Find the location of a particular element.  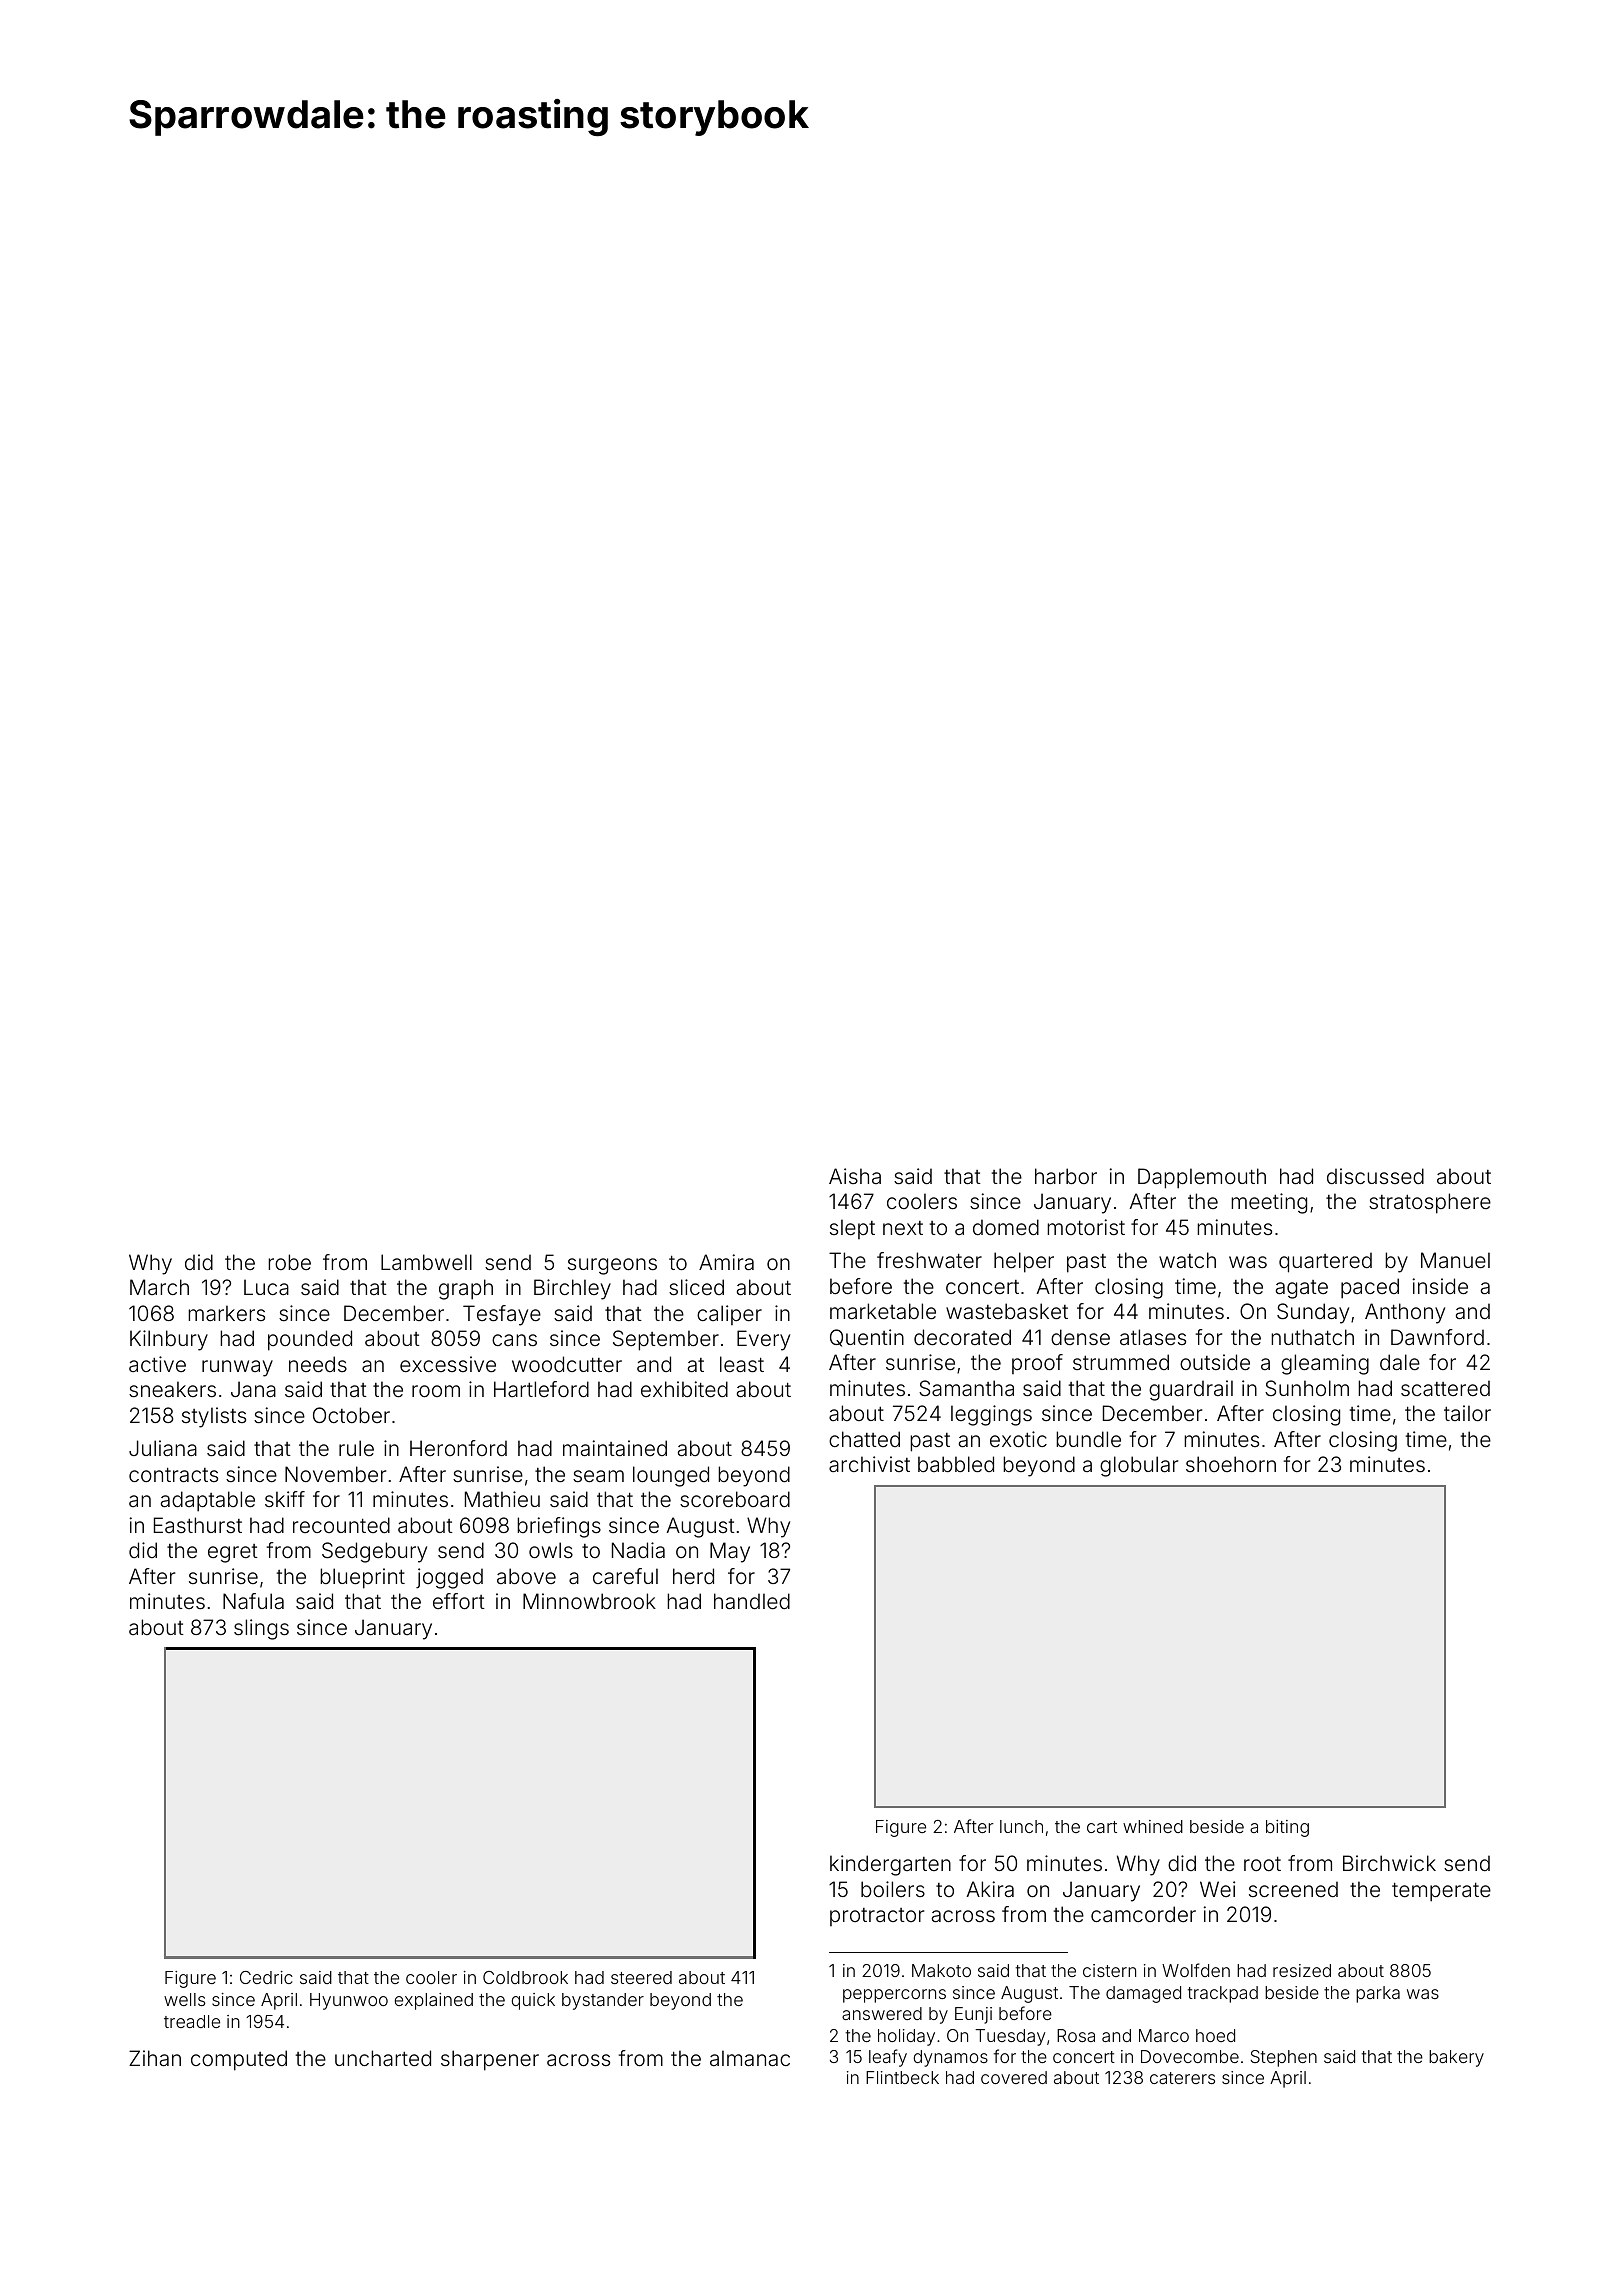

jogged is located at coordinates (449, 1578).
